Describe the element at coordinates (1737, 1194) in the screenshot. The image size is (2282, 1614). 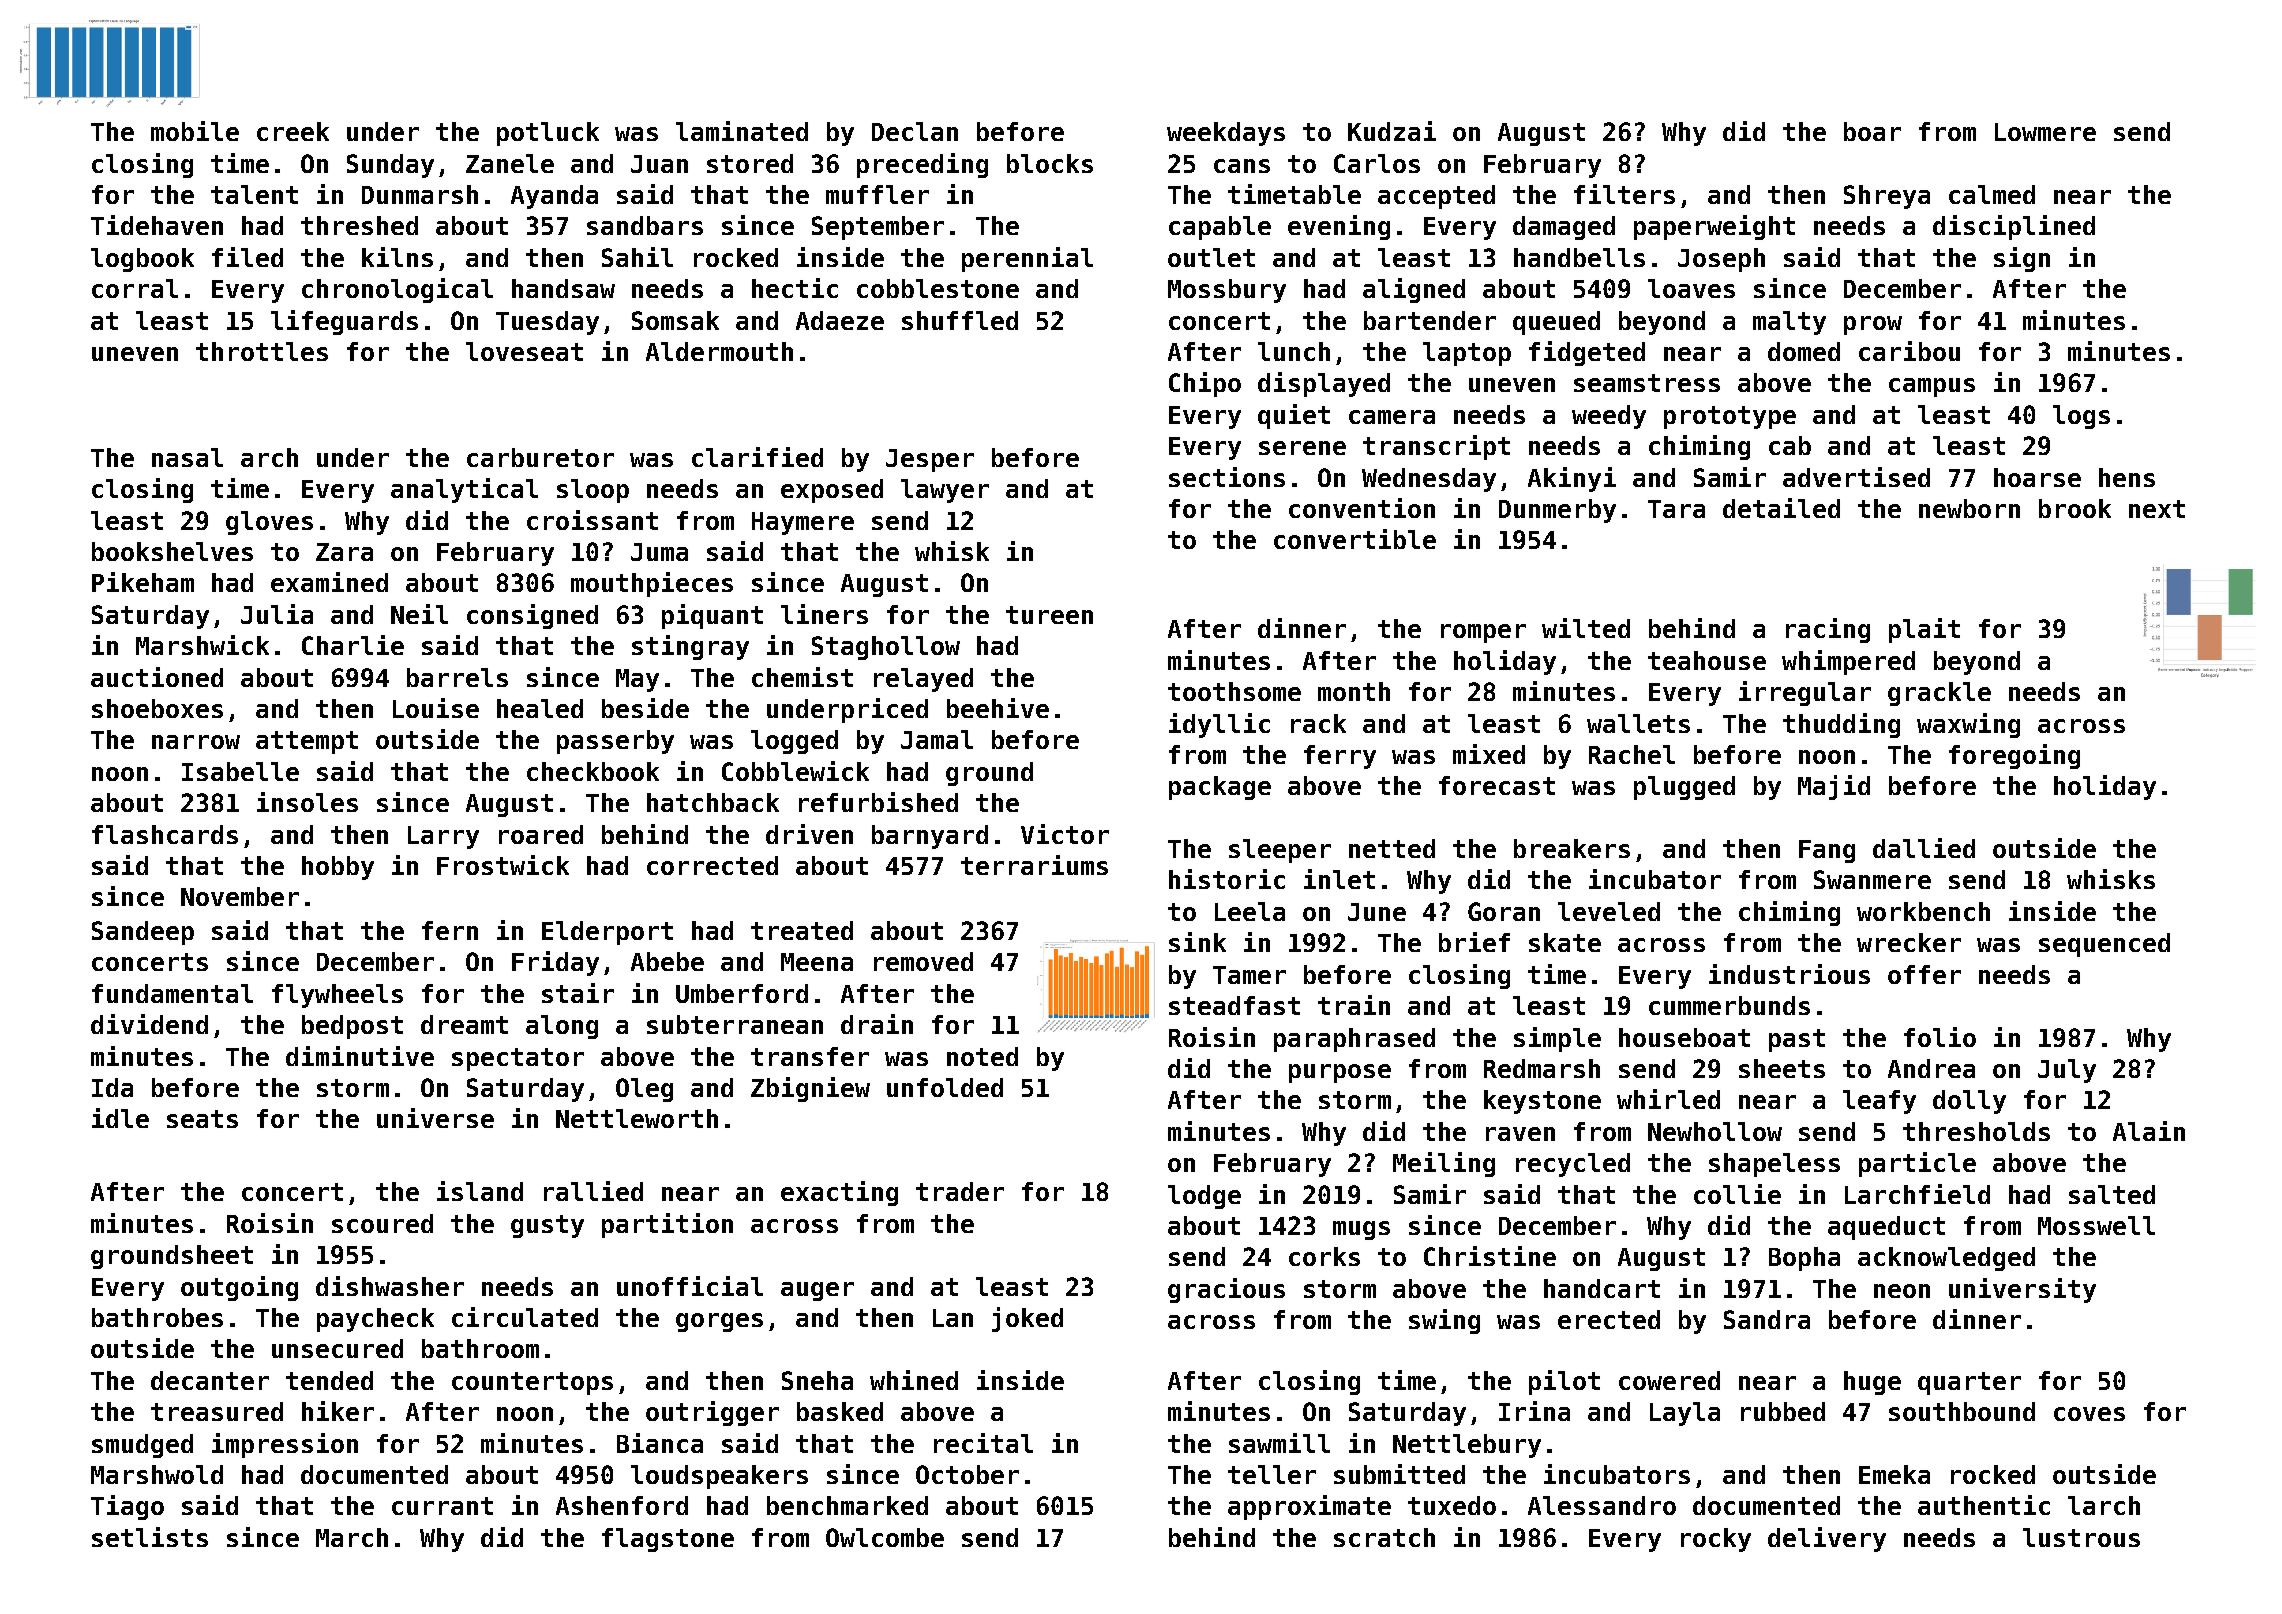
I see `collie` at that location.
